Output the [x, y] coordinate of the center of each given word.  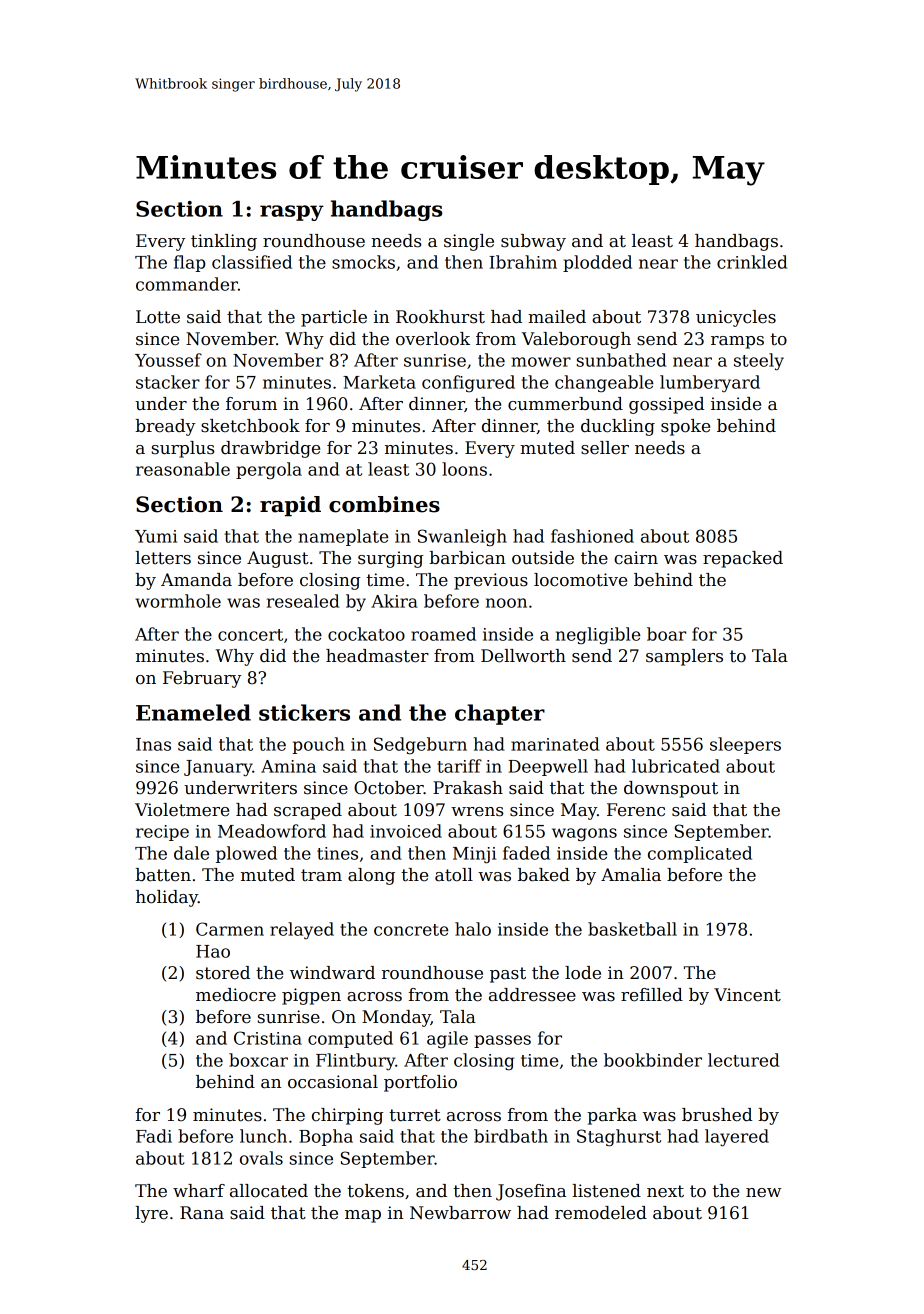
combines [384, 504]
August [278, 559]
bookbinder [653, 1060]
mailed [557, 317]
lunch [263, 1136]
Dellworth [523, 656]
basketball [632, 929]
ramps [737, 342]
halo [473, 929]
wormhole [178, 601]
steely [759, 361]
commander [187, 284]
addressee [532, 995]
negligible [598, 635]
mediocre [236, 995]
